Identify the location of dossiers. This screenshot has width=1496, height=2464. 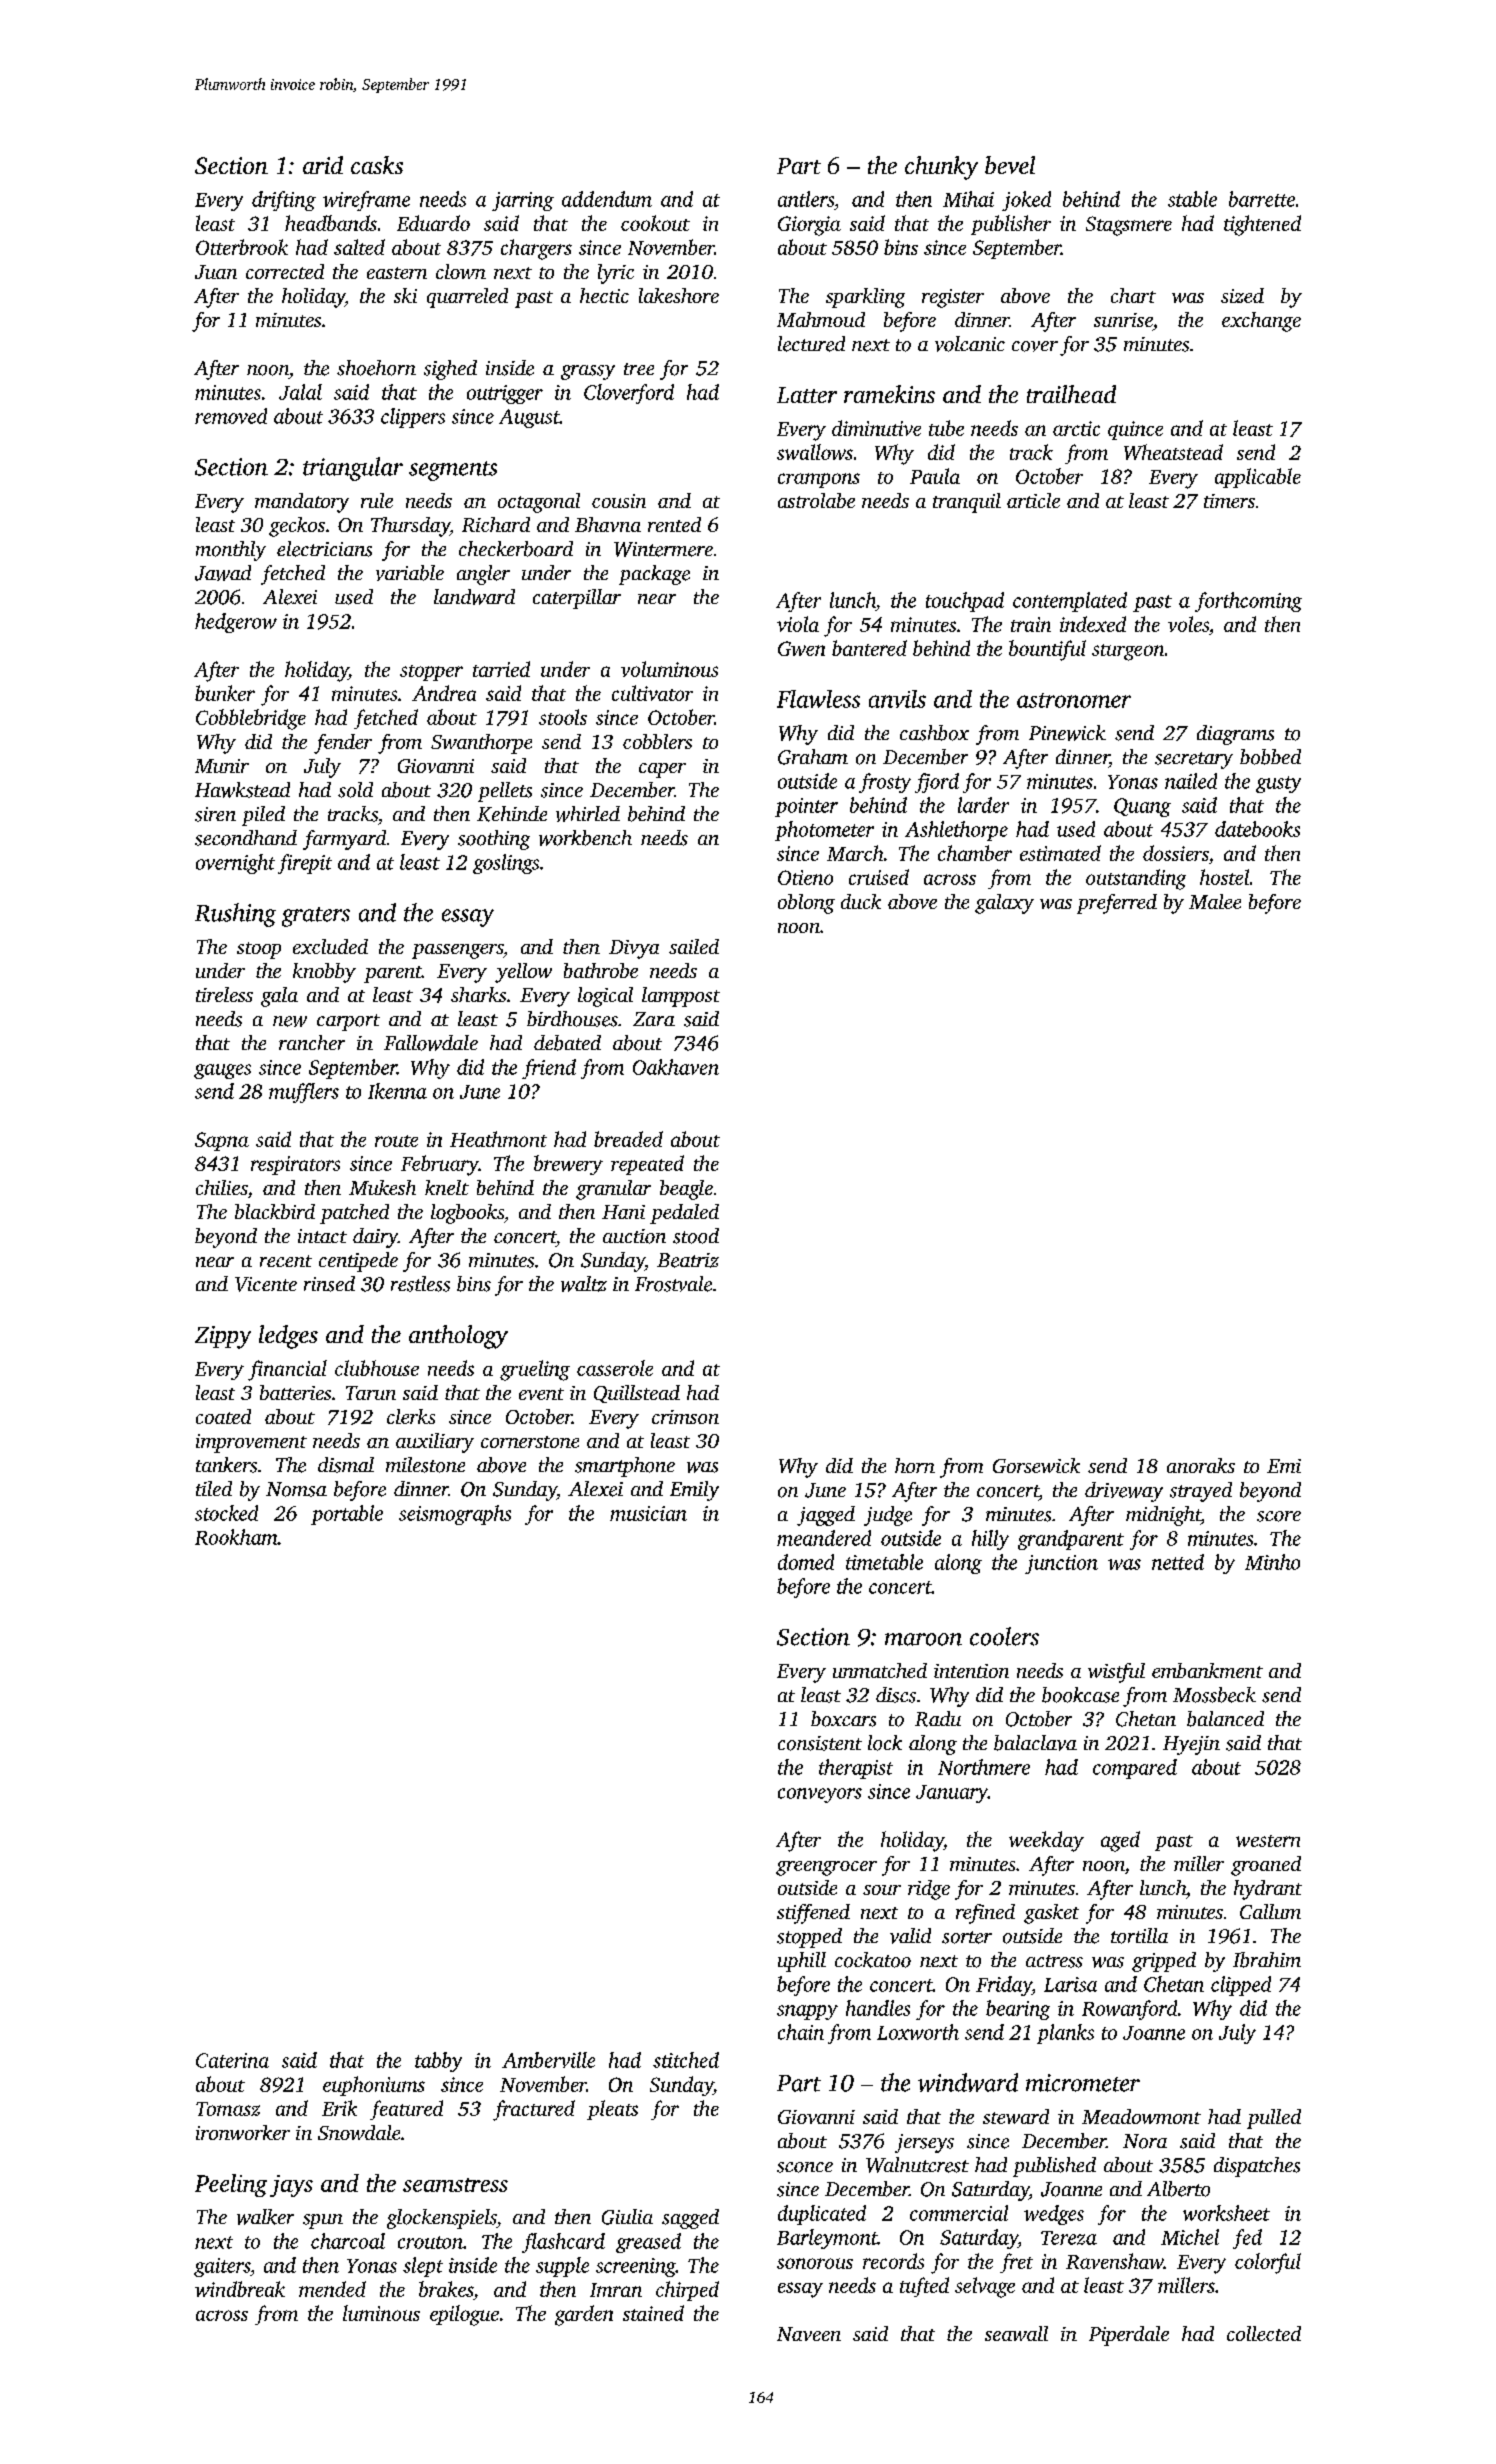
(1176, 853).
